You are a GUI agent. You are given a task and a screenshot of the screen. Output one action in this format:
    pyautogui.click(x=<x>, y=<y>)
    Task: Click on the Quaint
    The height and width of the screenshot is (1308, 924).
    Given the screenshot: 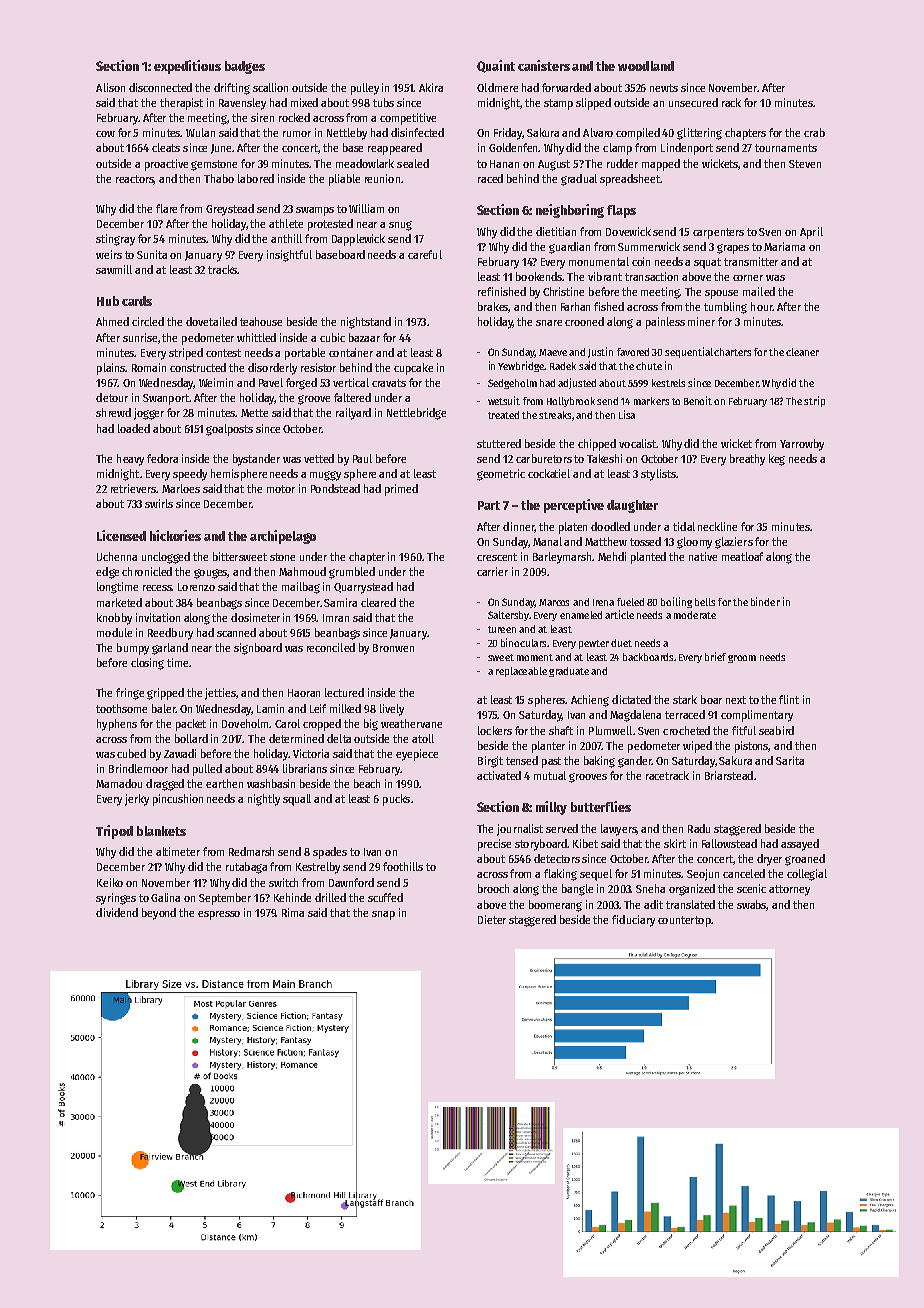 What is the action you would take?
    pyautogui.click(x=496, y=66)
